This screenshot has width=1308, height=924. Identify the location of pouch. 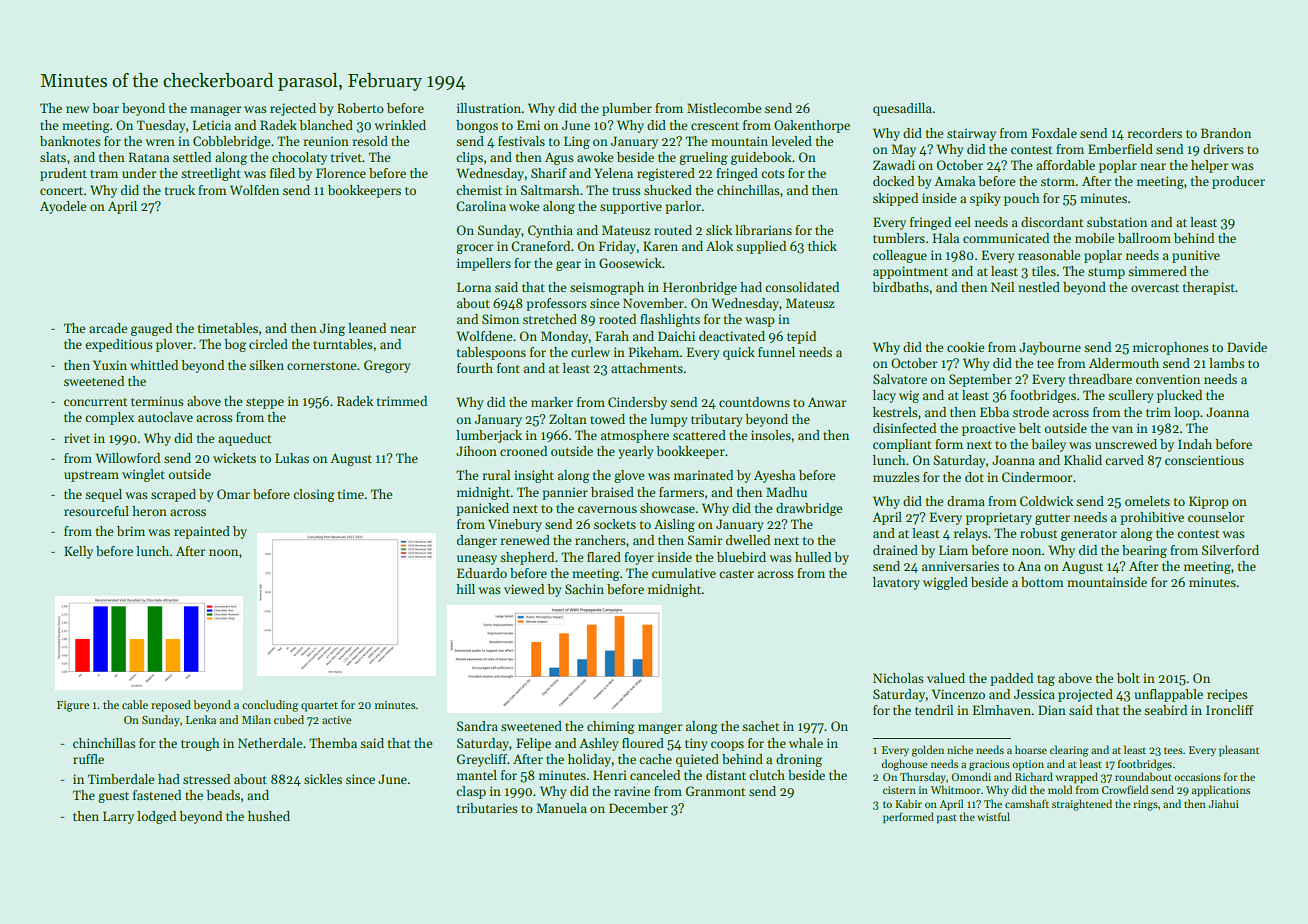
(1021, 199).
